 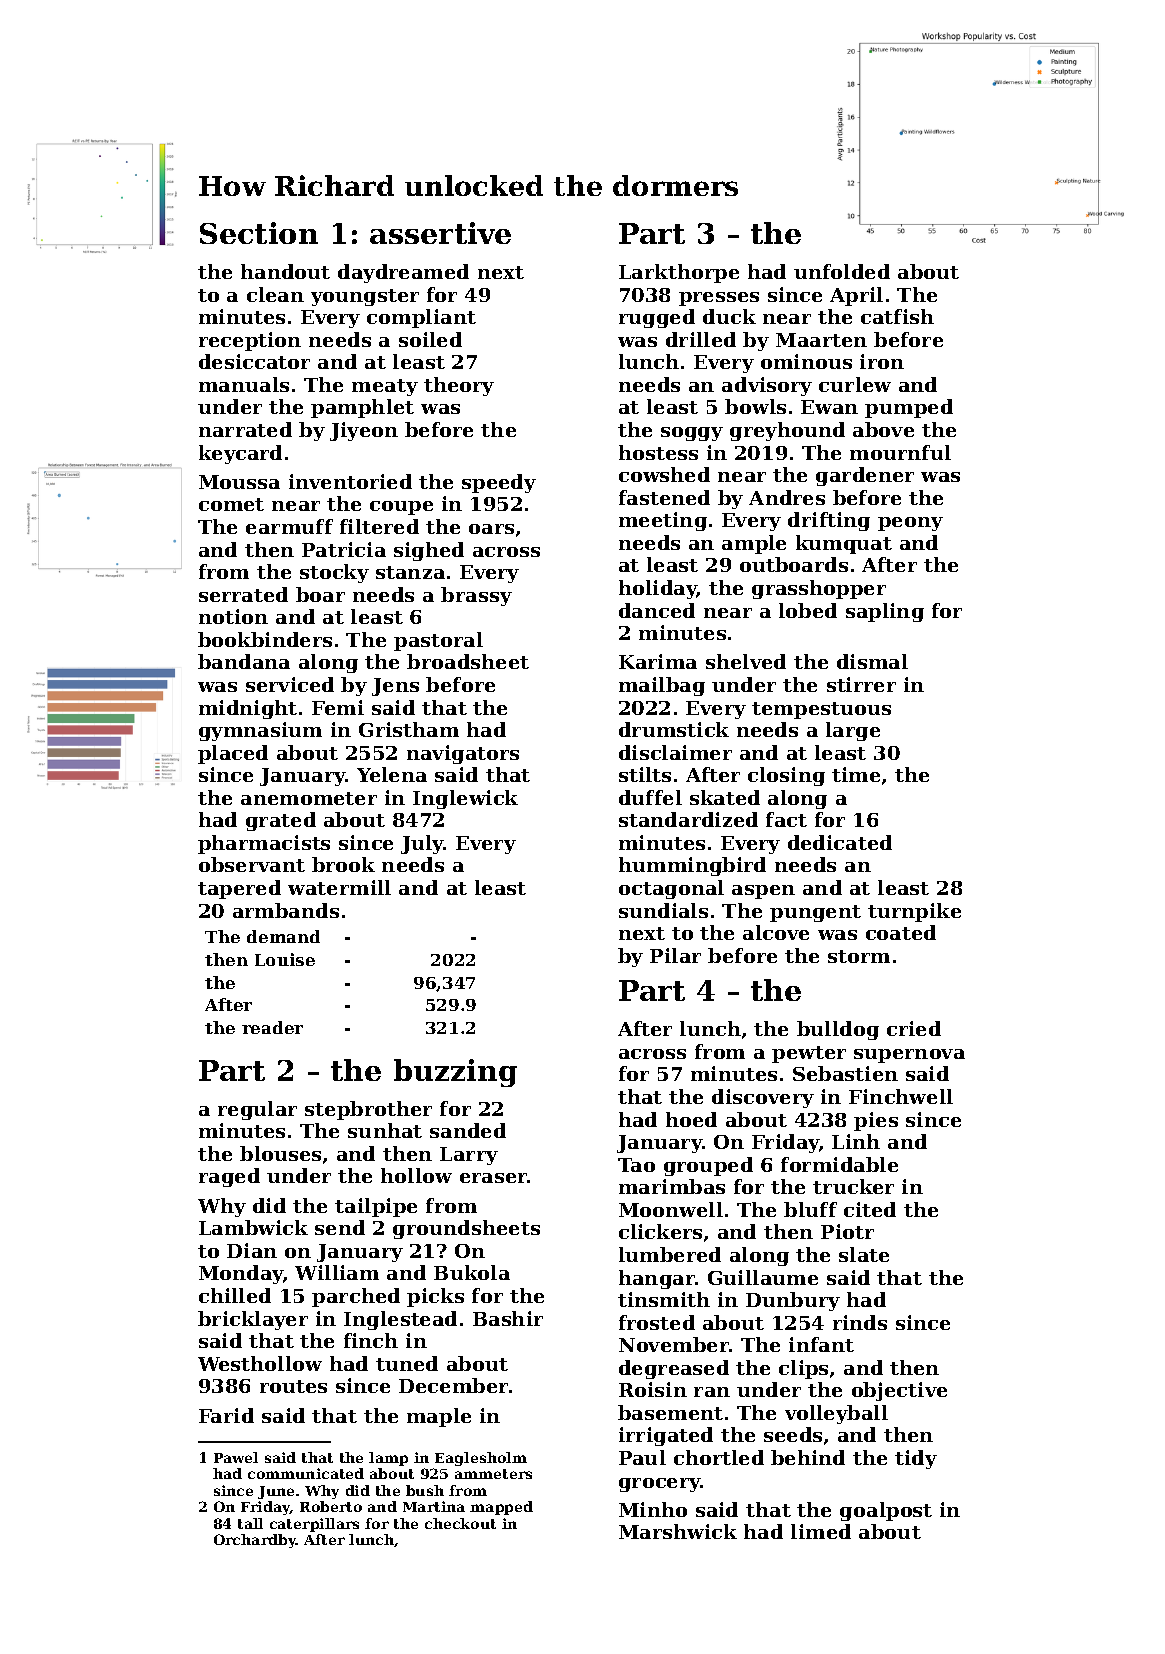 What do you see at coordinates (229, 1177) in the image?
I see `raged` at bounding box center [229, 1177].
